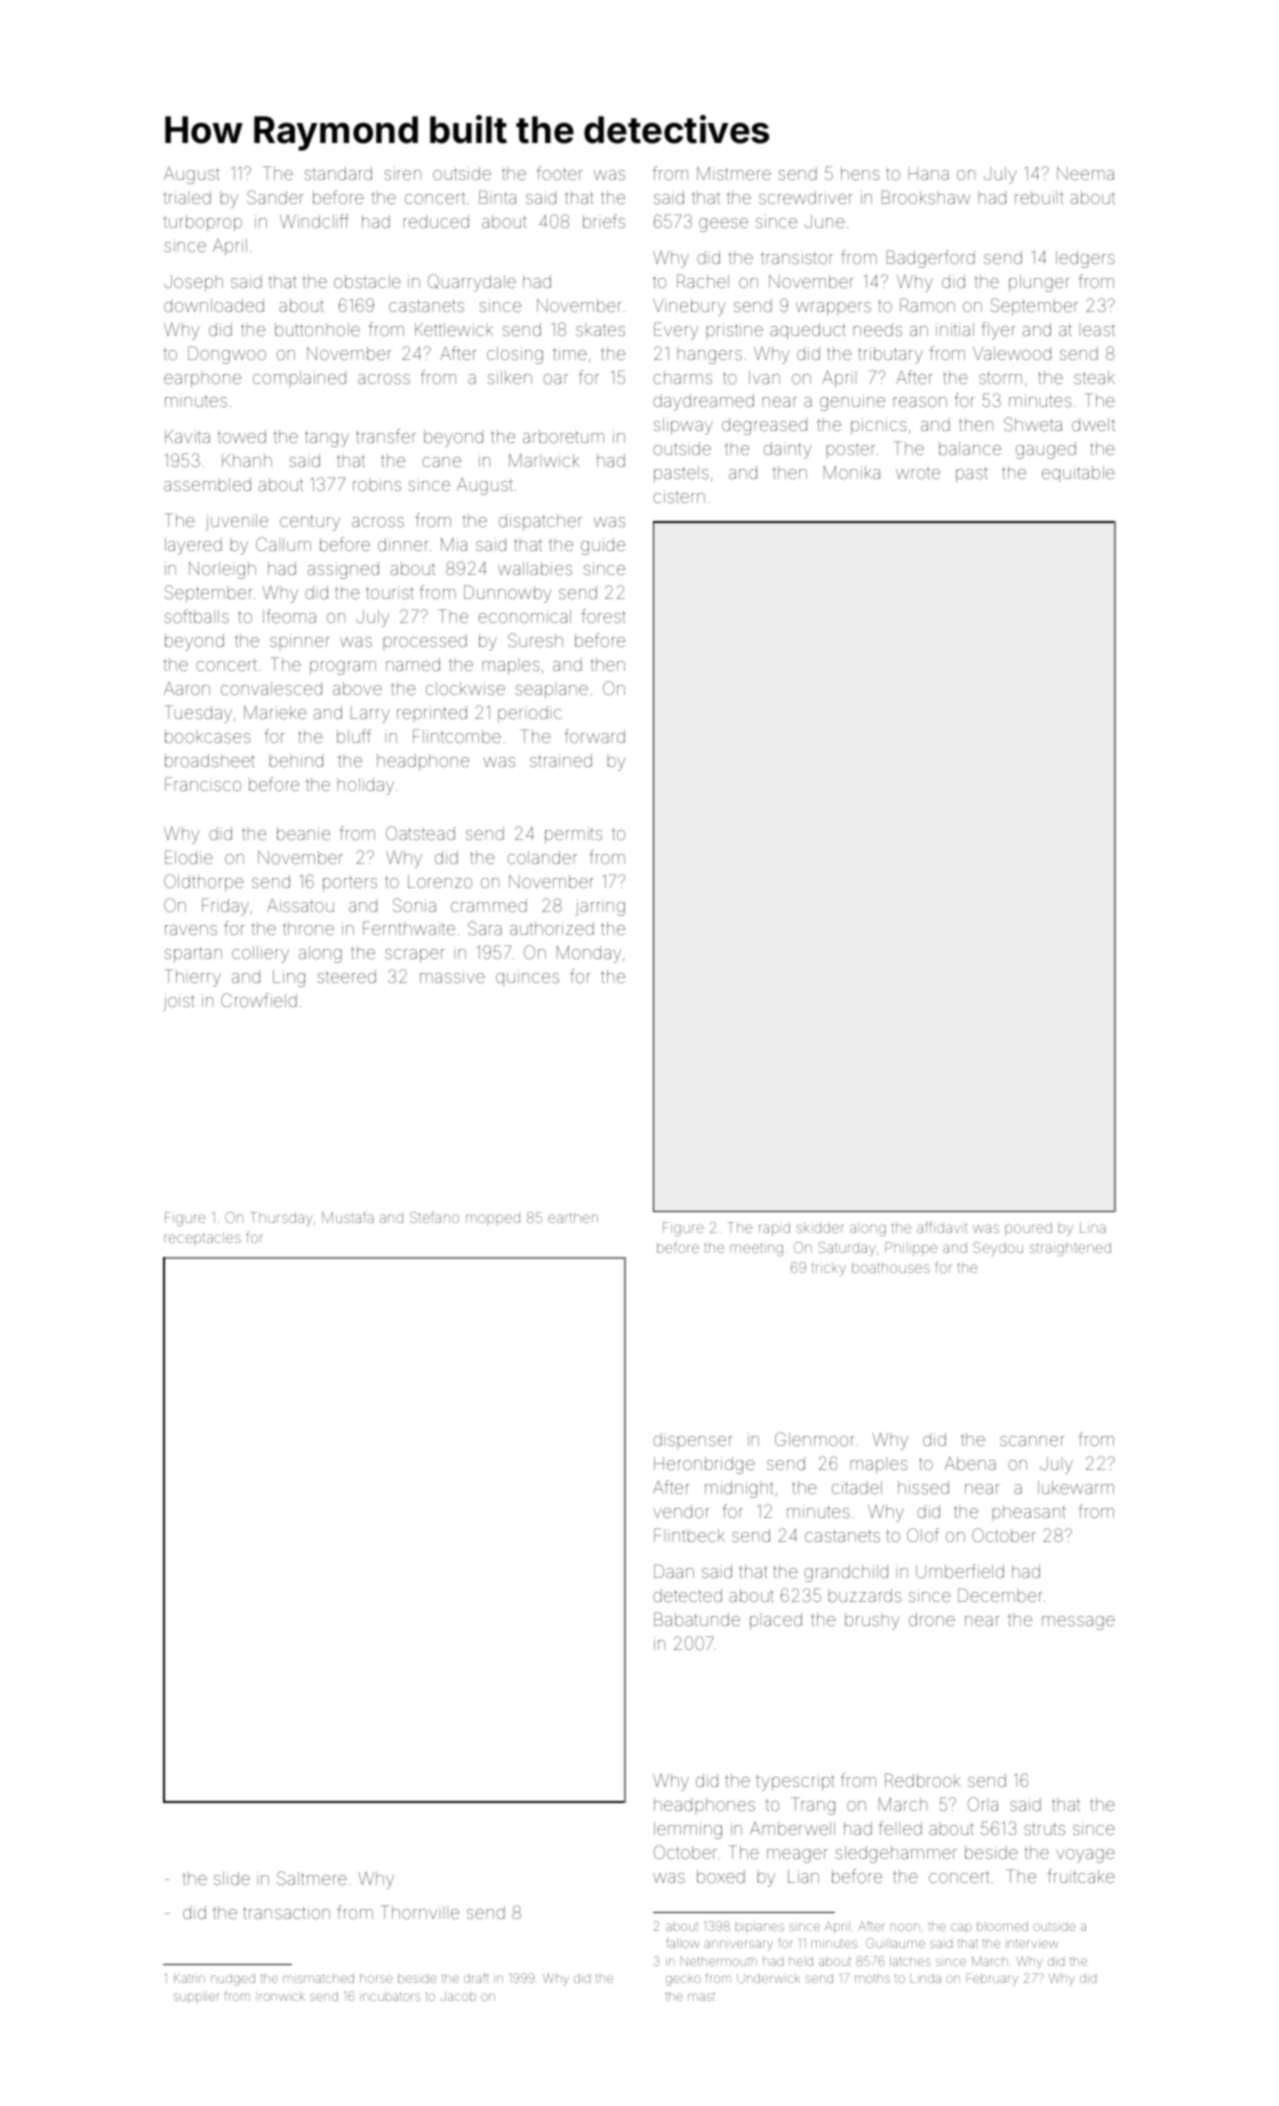 The width and height of the document is (1279, 2106). What do you see at coordinates (202, 1239) in the document?
I see `receptacles` at bounding box center [202, 1239].
